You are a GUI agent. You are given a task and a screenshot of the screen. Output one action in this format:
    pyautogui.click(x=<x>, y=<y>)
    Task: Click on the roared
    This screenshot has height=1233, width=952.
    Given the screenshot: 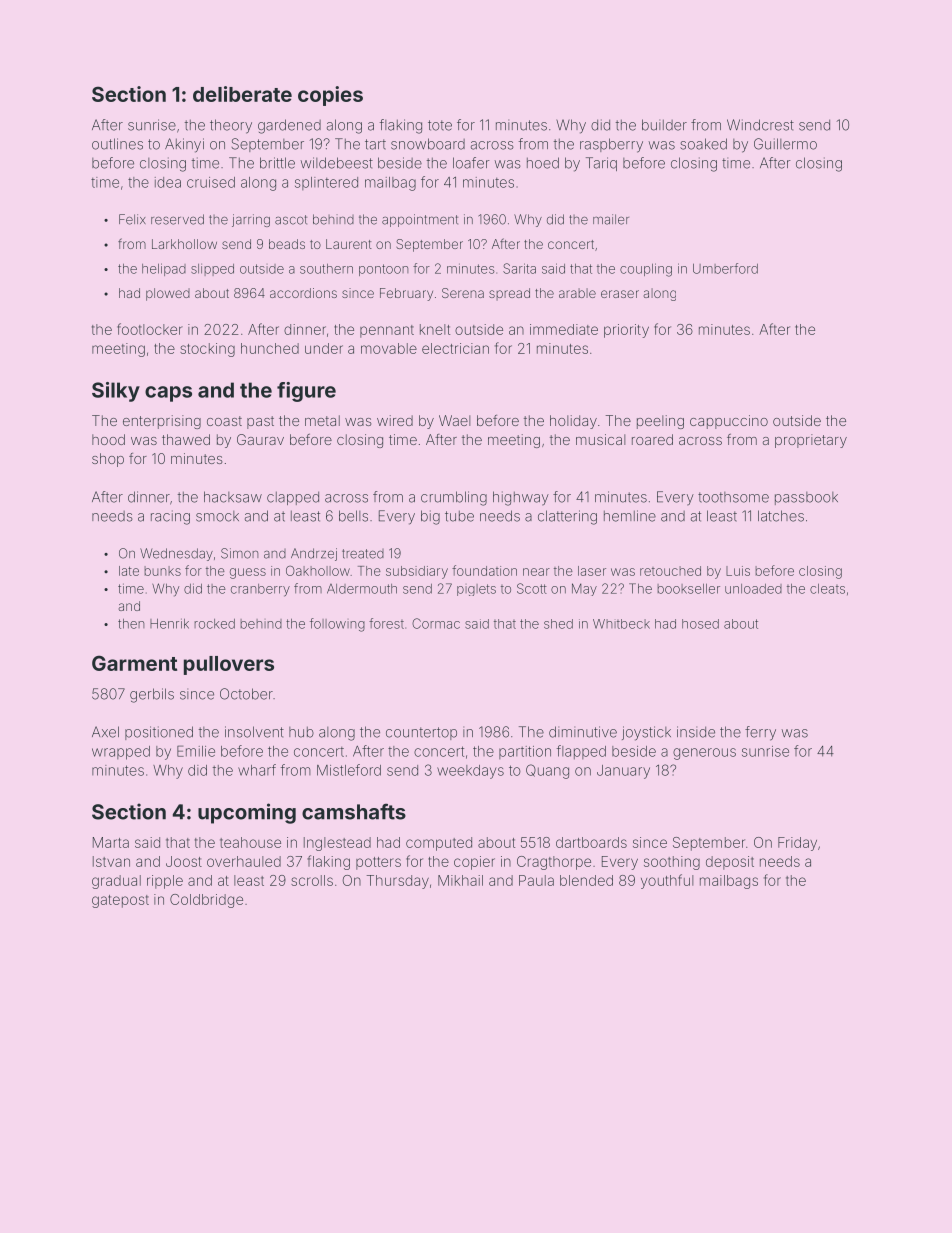 What is the action you would take?
    pyautogui.click(x=652, y=439)
